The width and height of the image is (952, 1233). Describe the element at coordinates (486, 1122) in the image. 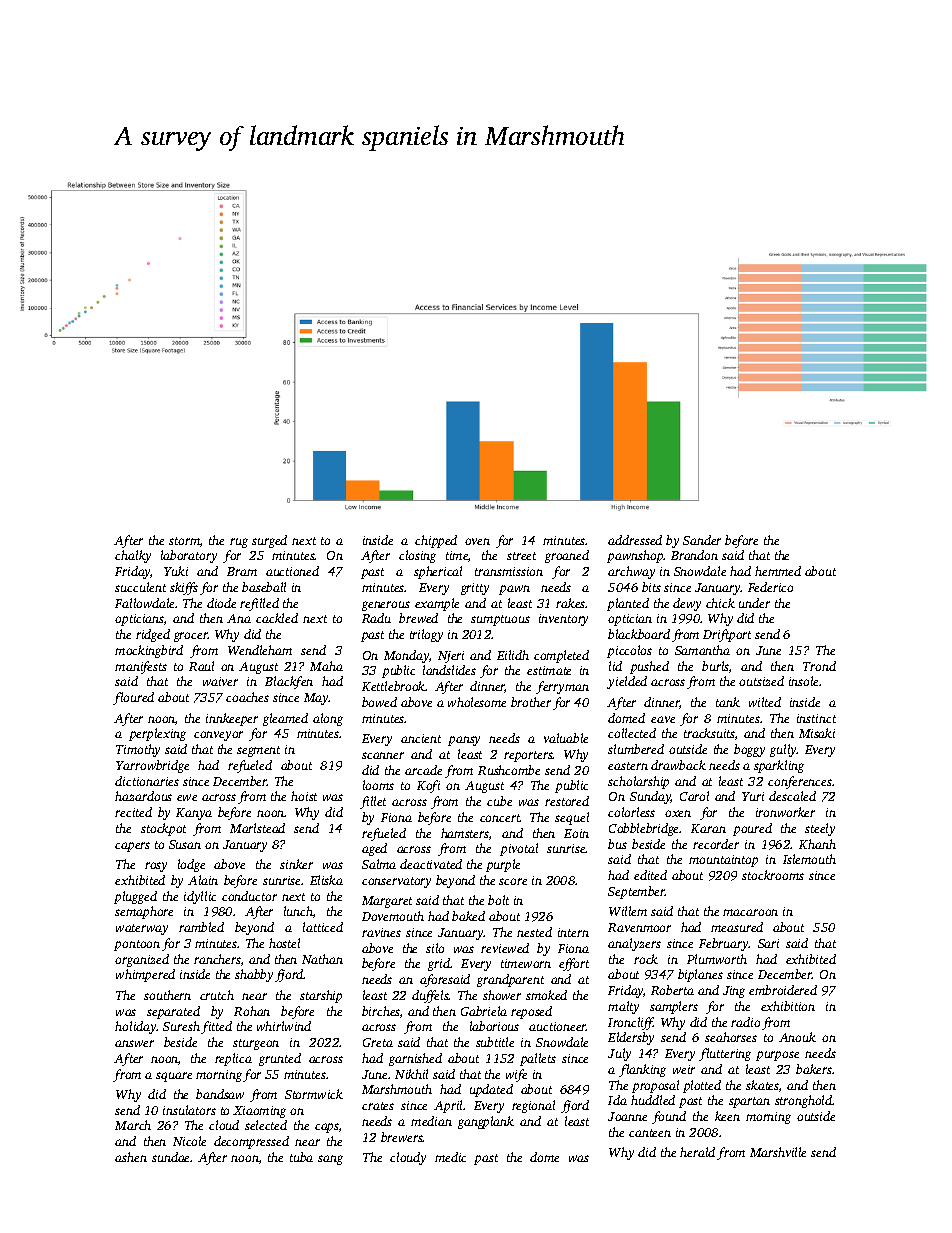

I see `gangplank` at that location.
